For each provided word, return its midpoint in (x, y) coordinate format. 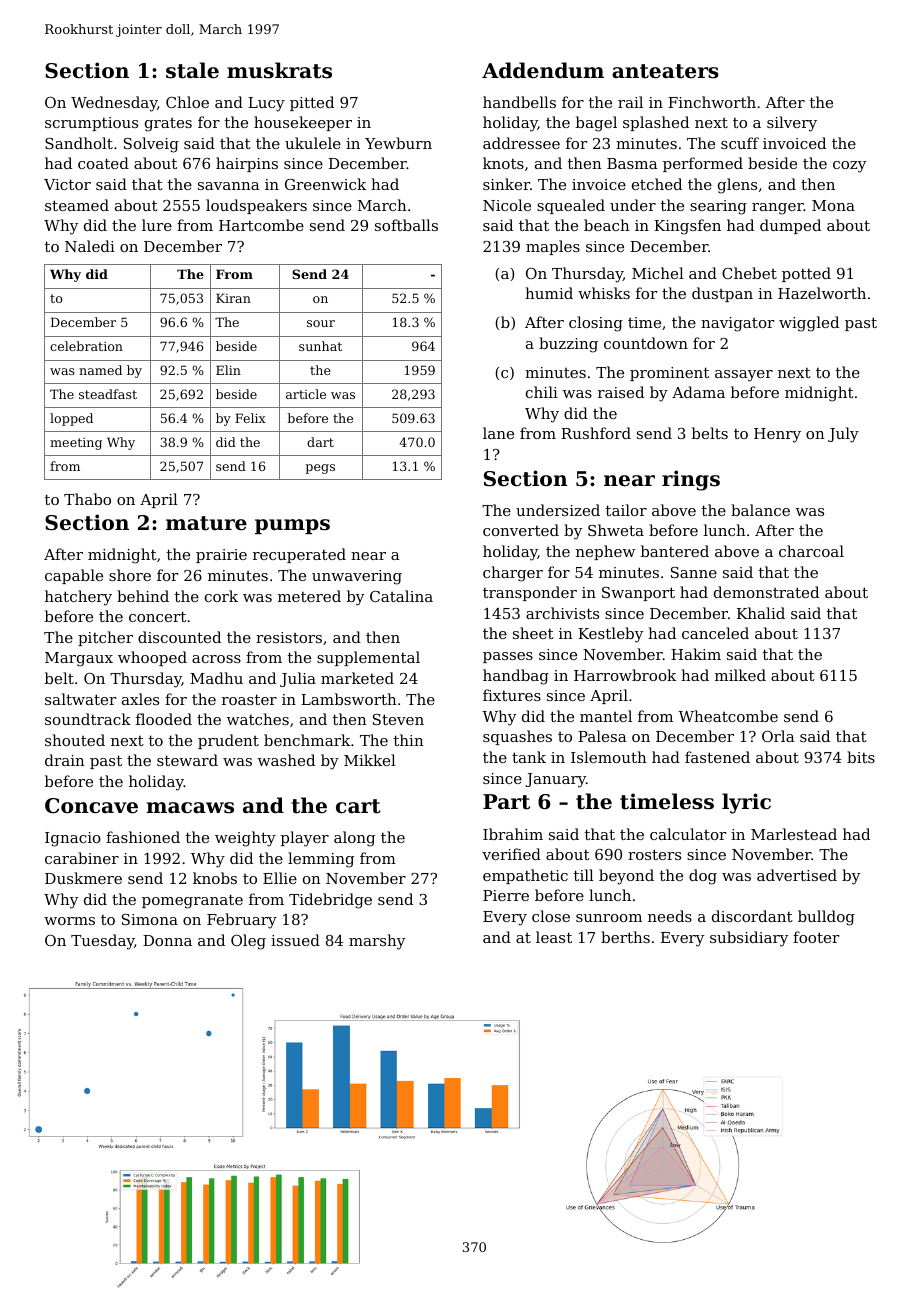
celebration (86, 346)
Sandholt (79, 143)
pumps (292, 526)
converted (521, 530)
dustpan (722, 294)
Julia (298, 679)
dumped (790, 226)
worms (69, 921)
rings (691, 480)
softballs (406, 225)
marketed (357, 678)
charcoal (811, 551)
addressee (521, 143)
